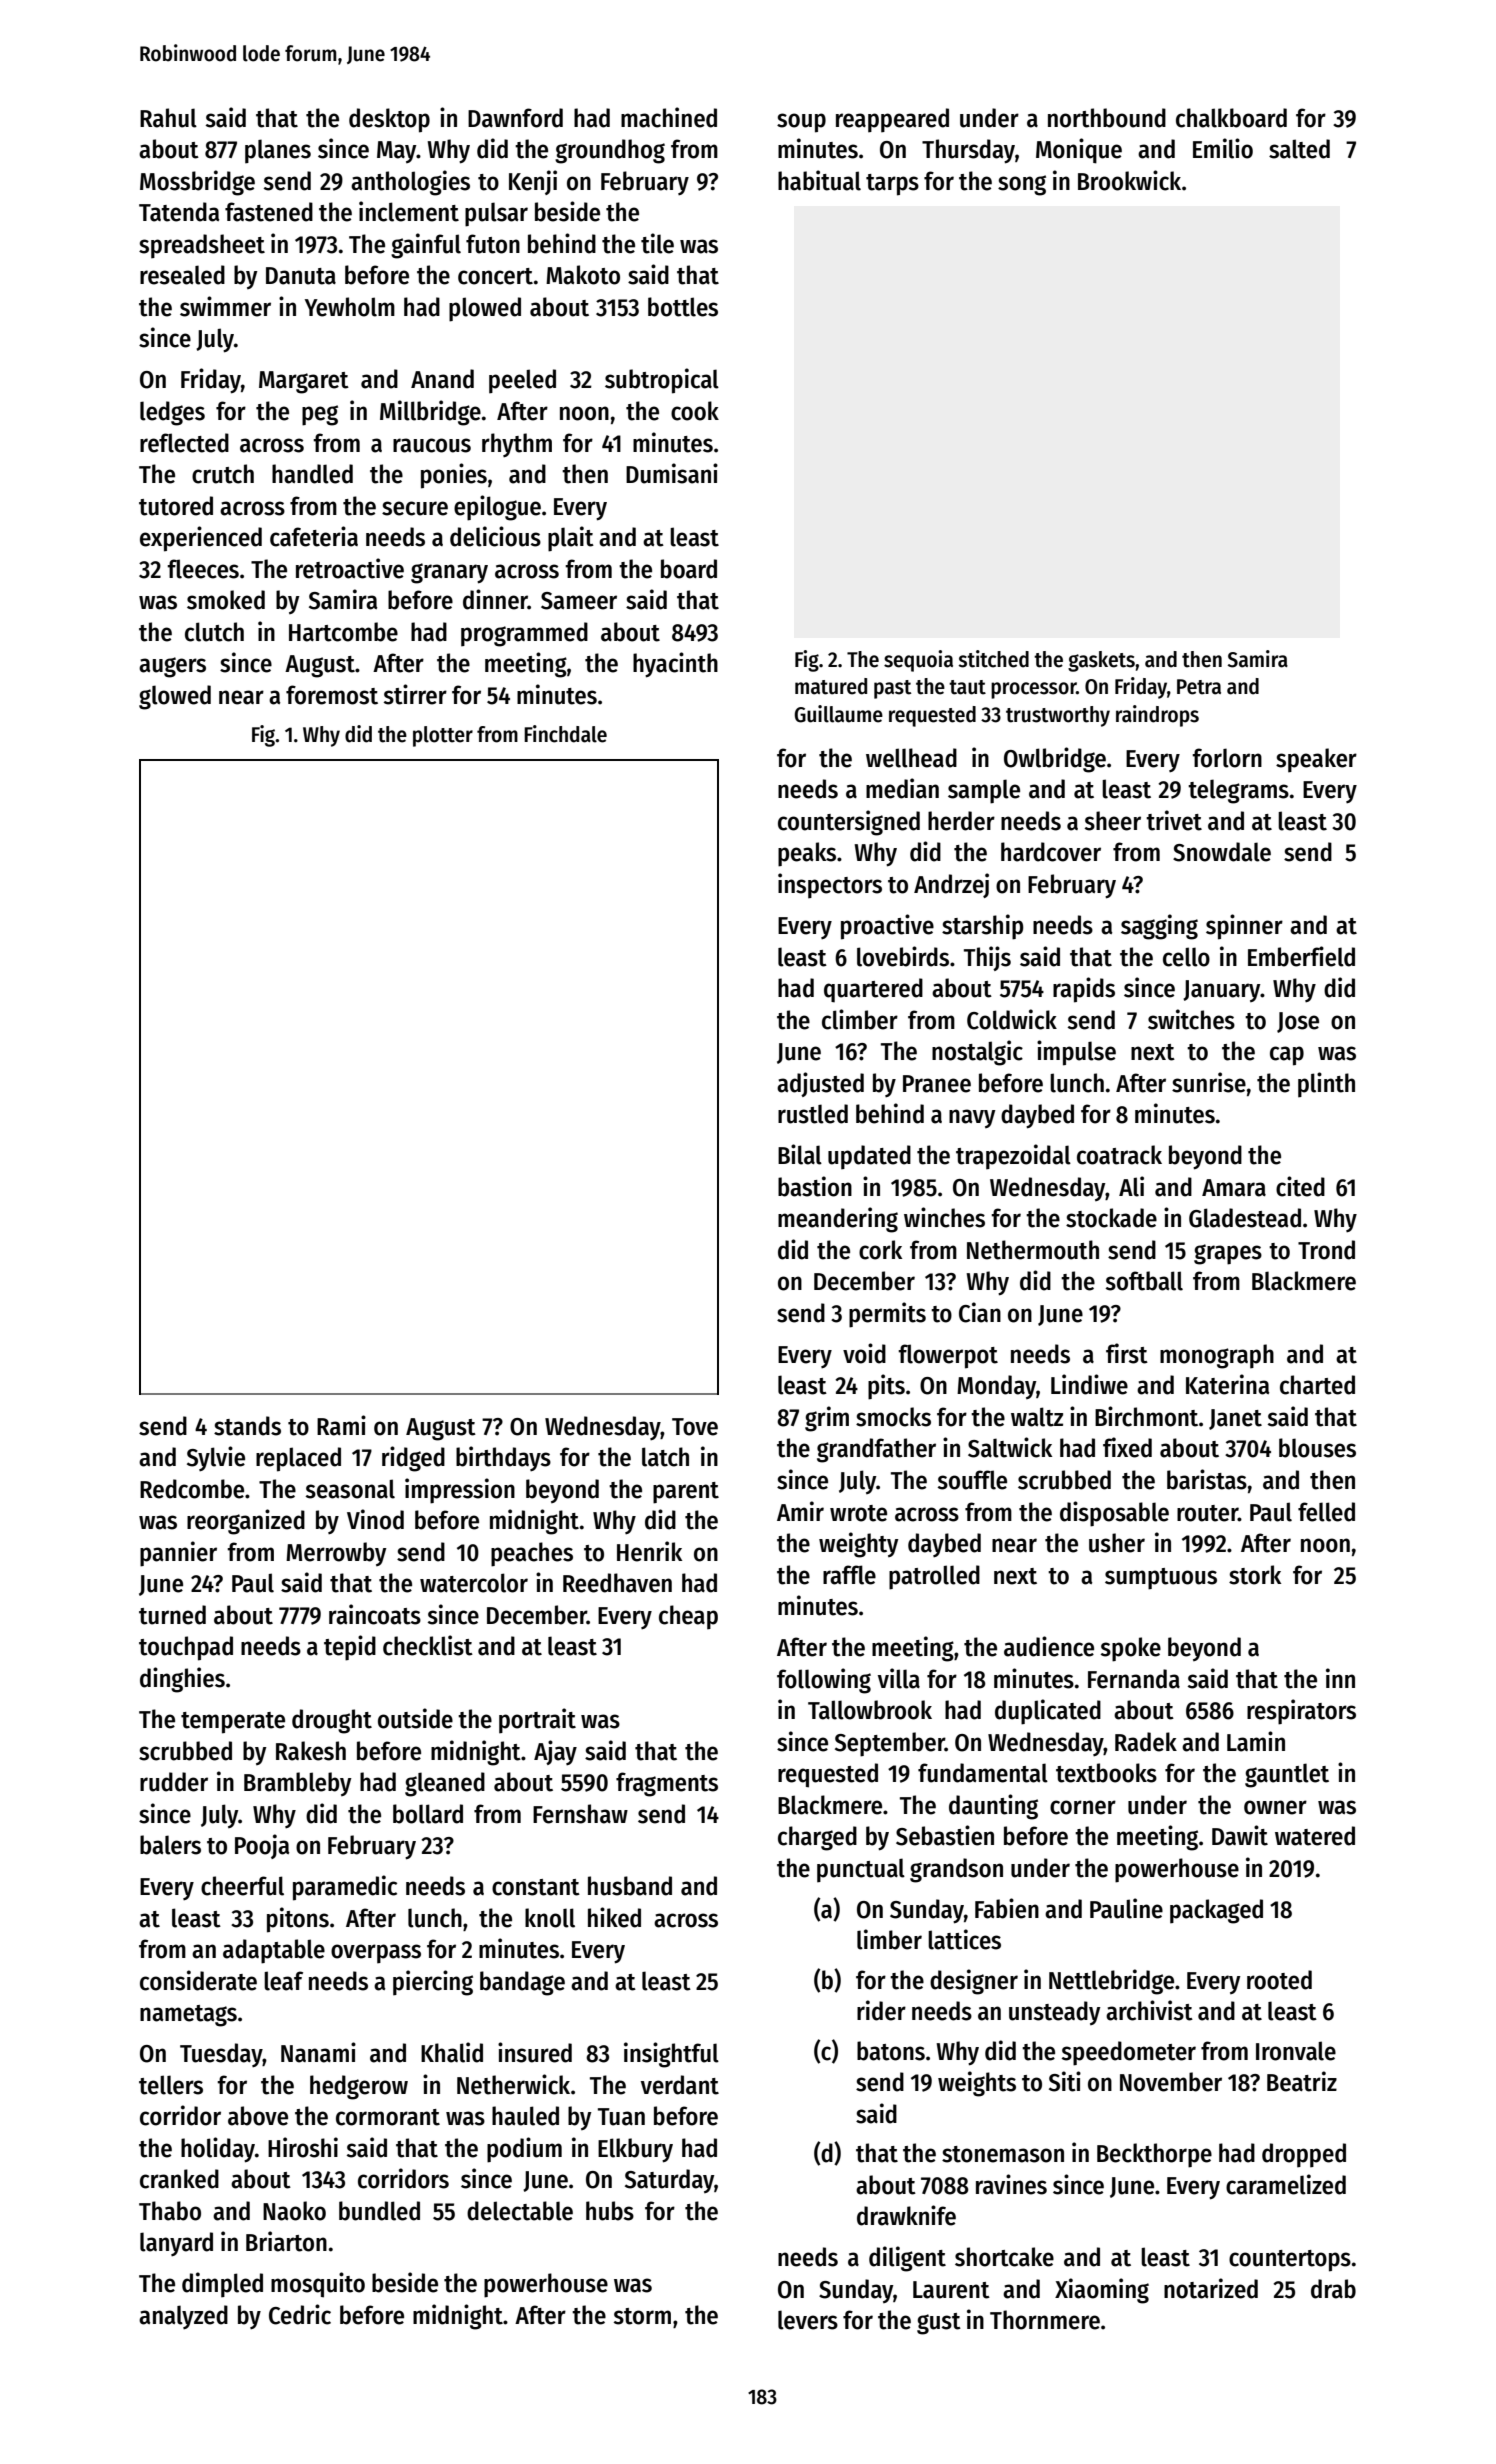 The width and height of the screenshot is (1496, 2464). Describe the element at coordinates (1209, 1082) in the screenshot. I see `sunrise` at that location.
